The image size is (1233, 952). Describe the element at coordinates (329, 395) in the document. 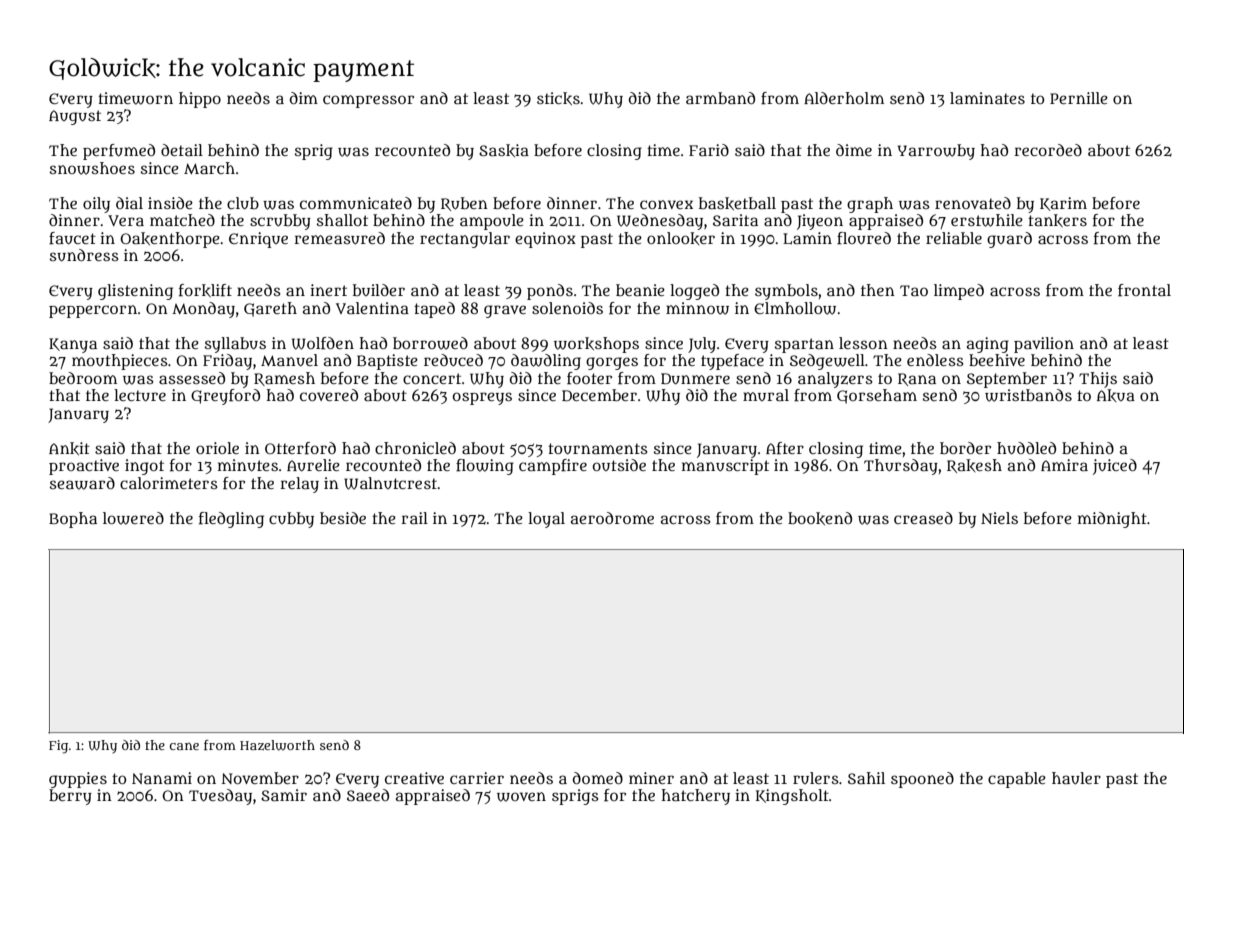

I see `covered` at that location.
